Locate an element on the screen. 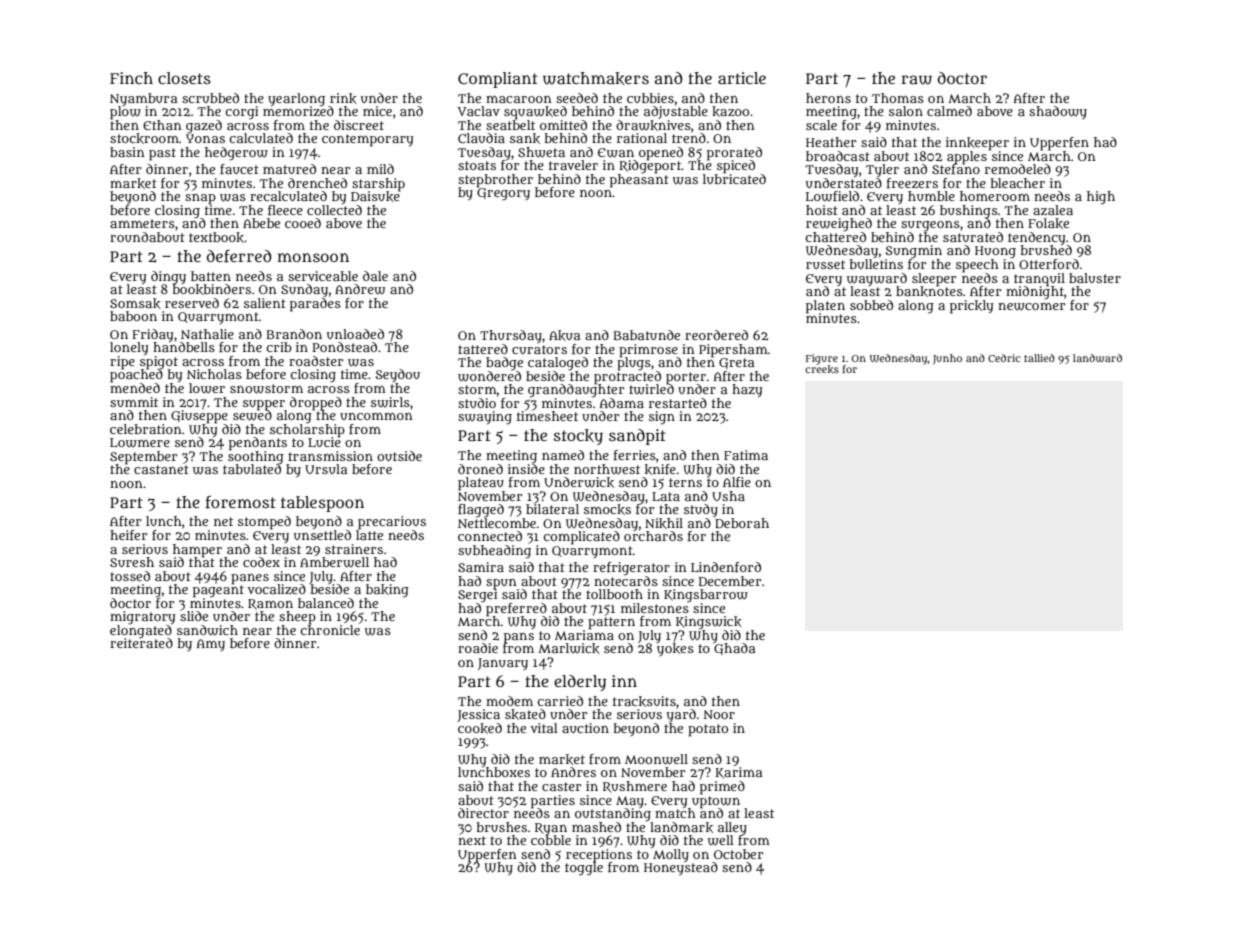 The image size is (1233, 952). article is located at coordinates (742, 78).
